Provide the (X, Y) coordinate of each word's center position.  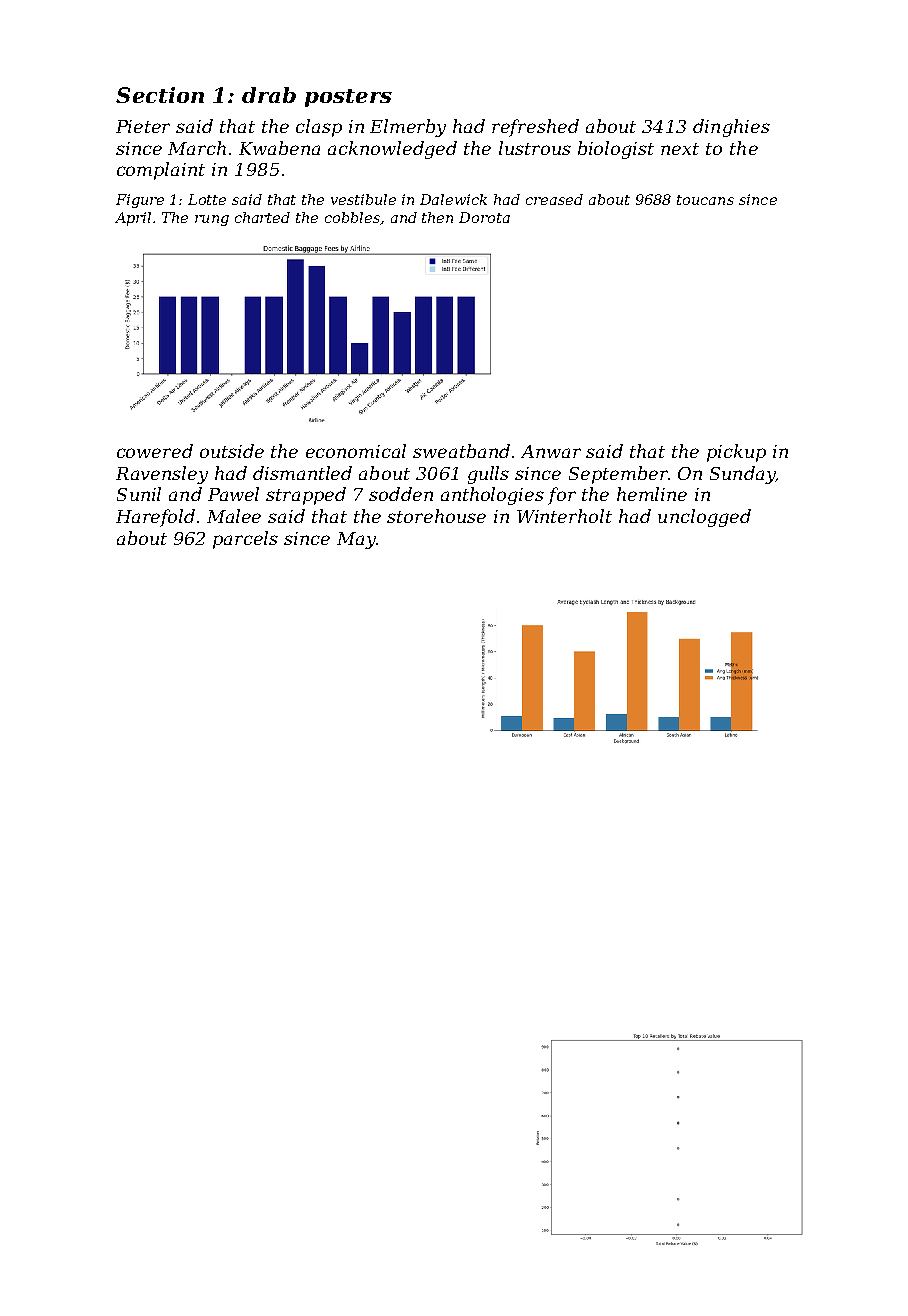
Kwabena (279, 148)
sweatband (461, 451)
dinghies (731, 128)
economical (356, 451)
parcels (245, 540)
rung (212, 220)
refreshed (535, 128)
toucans (705, 200)
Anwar (551, 451)
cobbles (353, 218)
